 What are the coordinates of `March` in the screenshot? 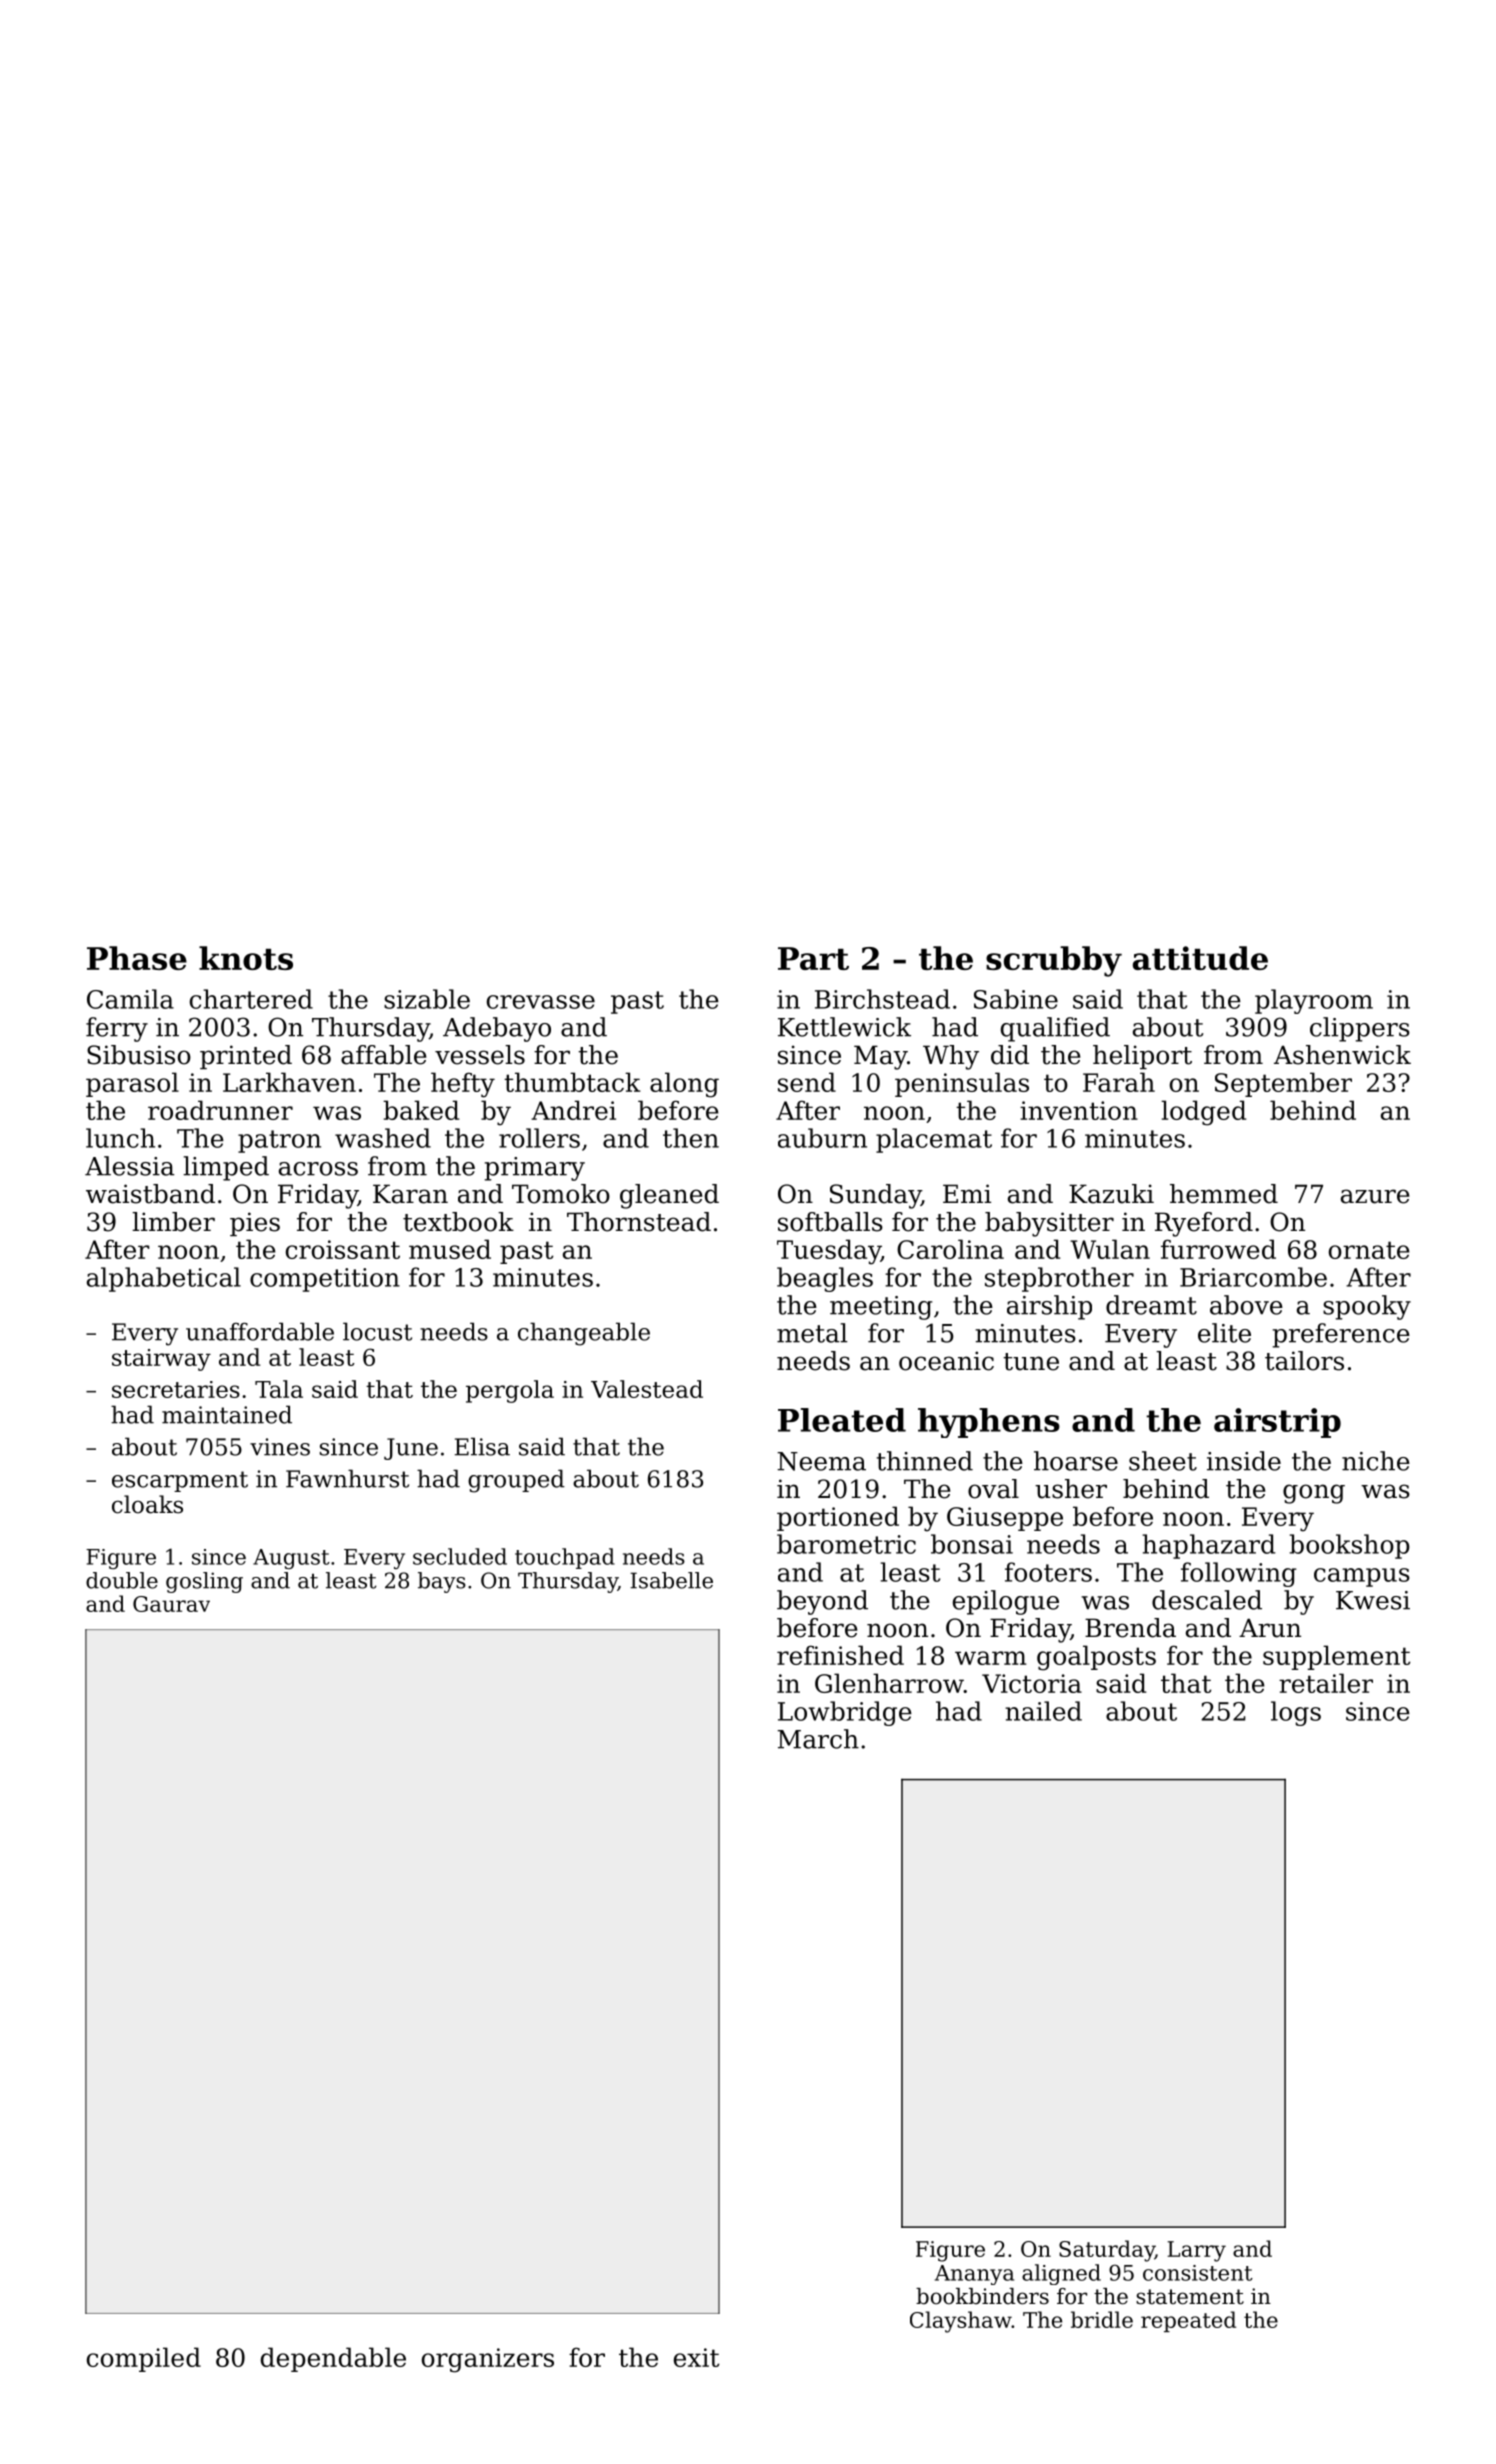 It's located at (818, 1739).
